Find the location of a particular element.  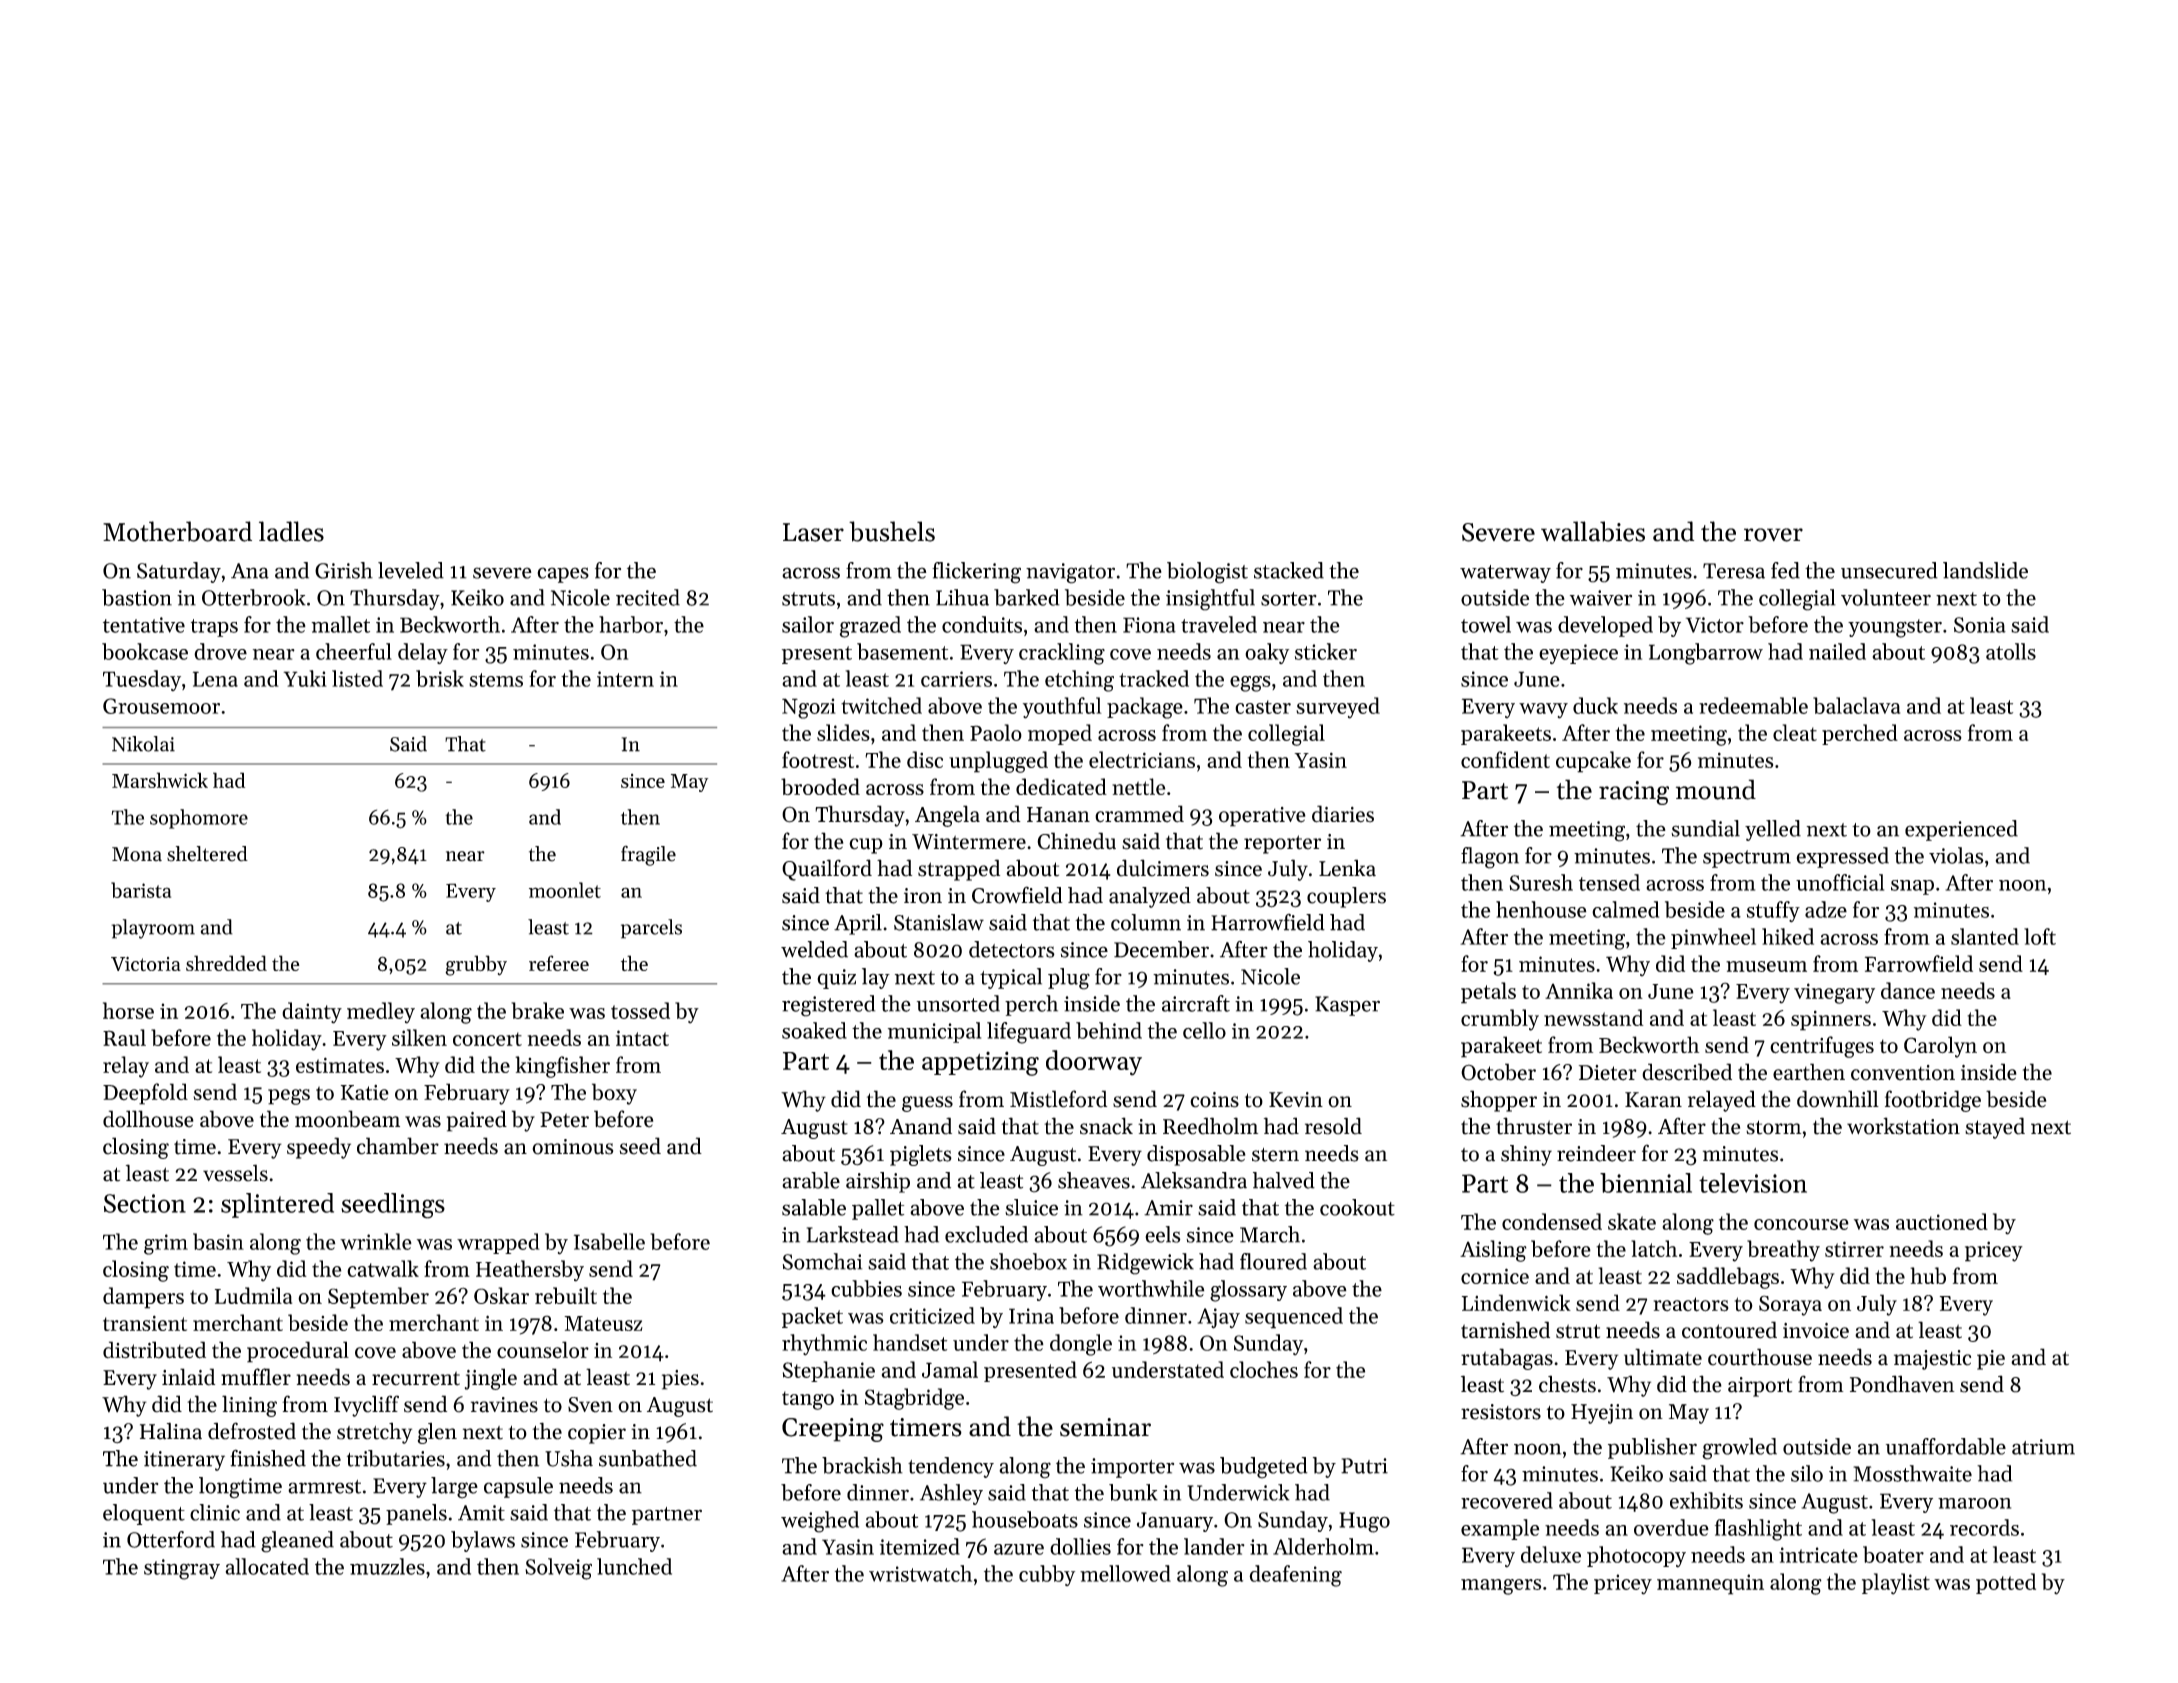

kingfisher is located at coordinates (562, 1067).
